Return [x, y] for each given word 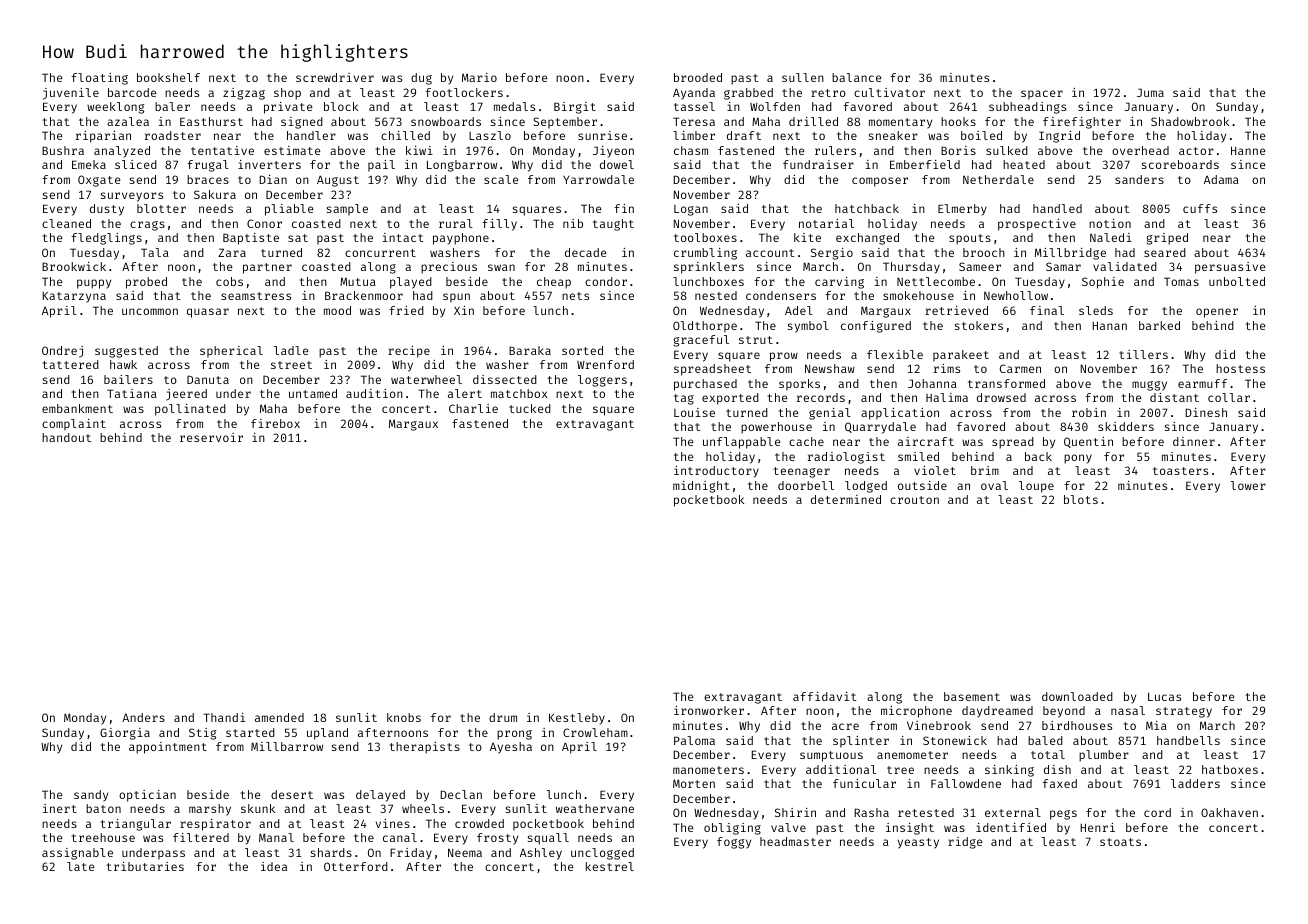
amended [279, 717]
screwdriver [335, 77]
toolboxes [705, 237]
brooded [698, 77]
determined [846, 499]
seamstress [256, 296]
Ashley [541, 854]
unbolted [1237, 281]
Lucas [1164, 697]
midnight [701, 487]
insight [910, 829]
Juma [1150, 92]
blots [1081, 499]
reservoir [211, 437]
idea [274, 866]
